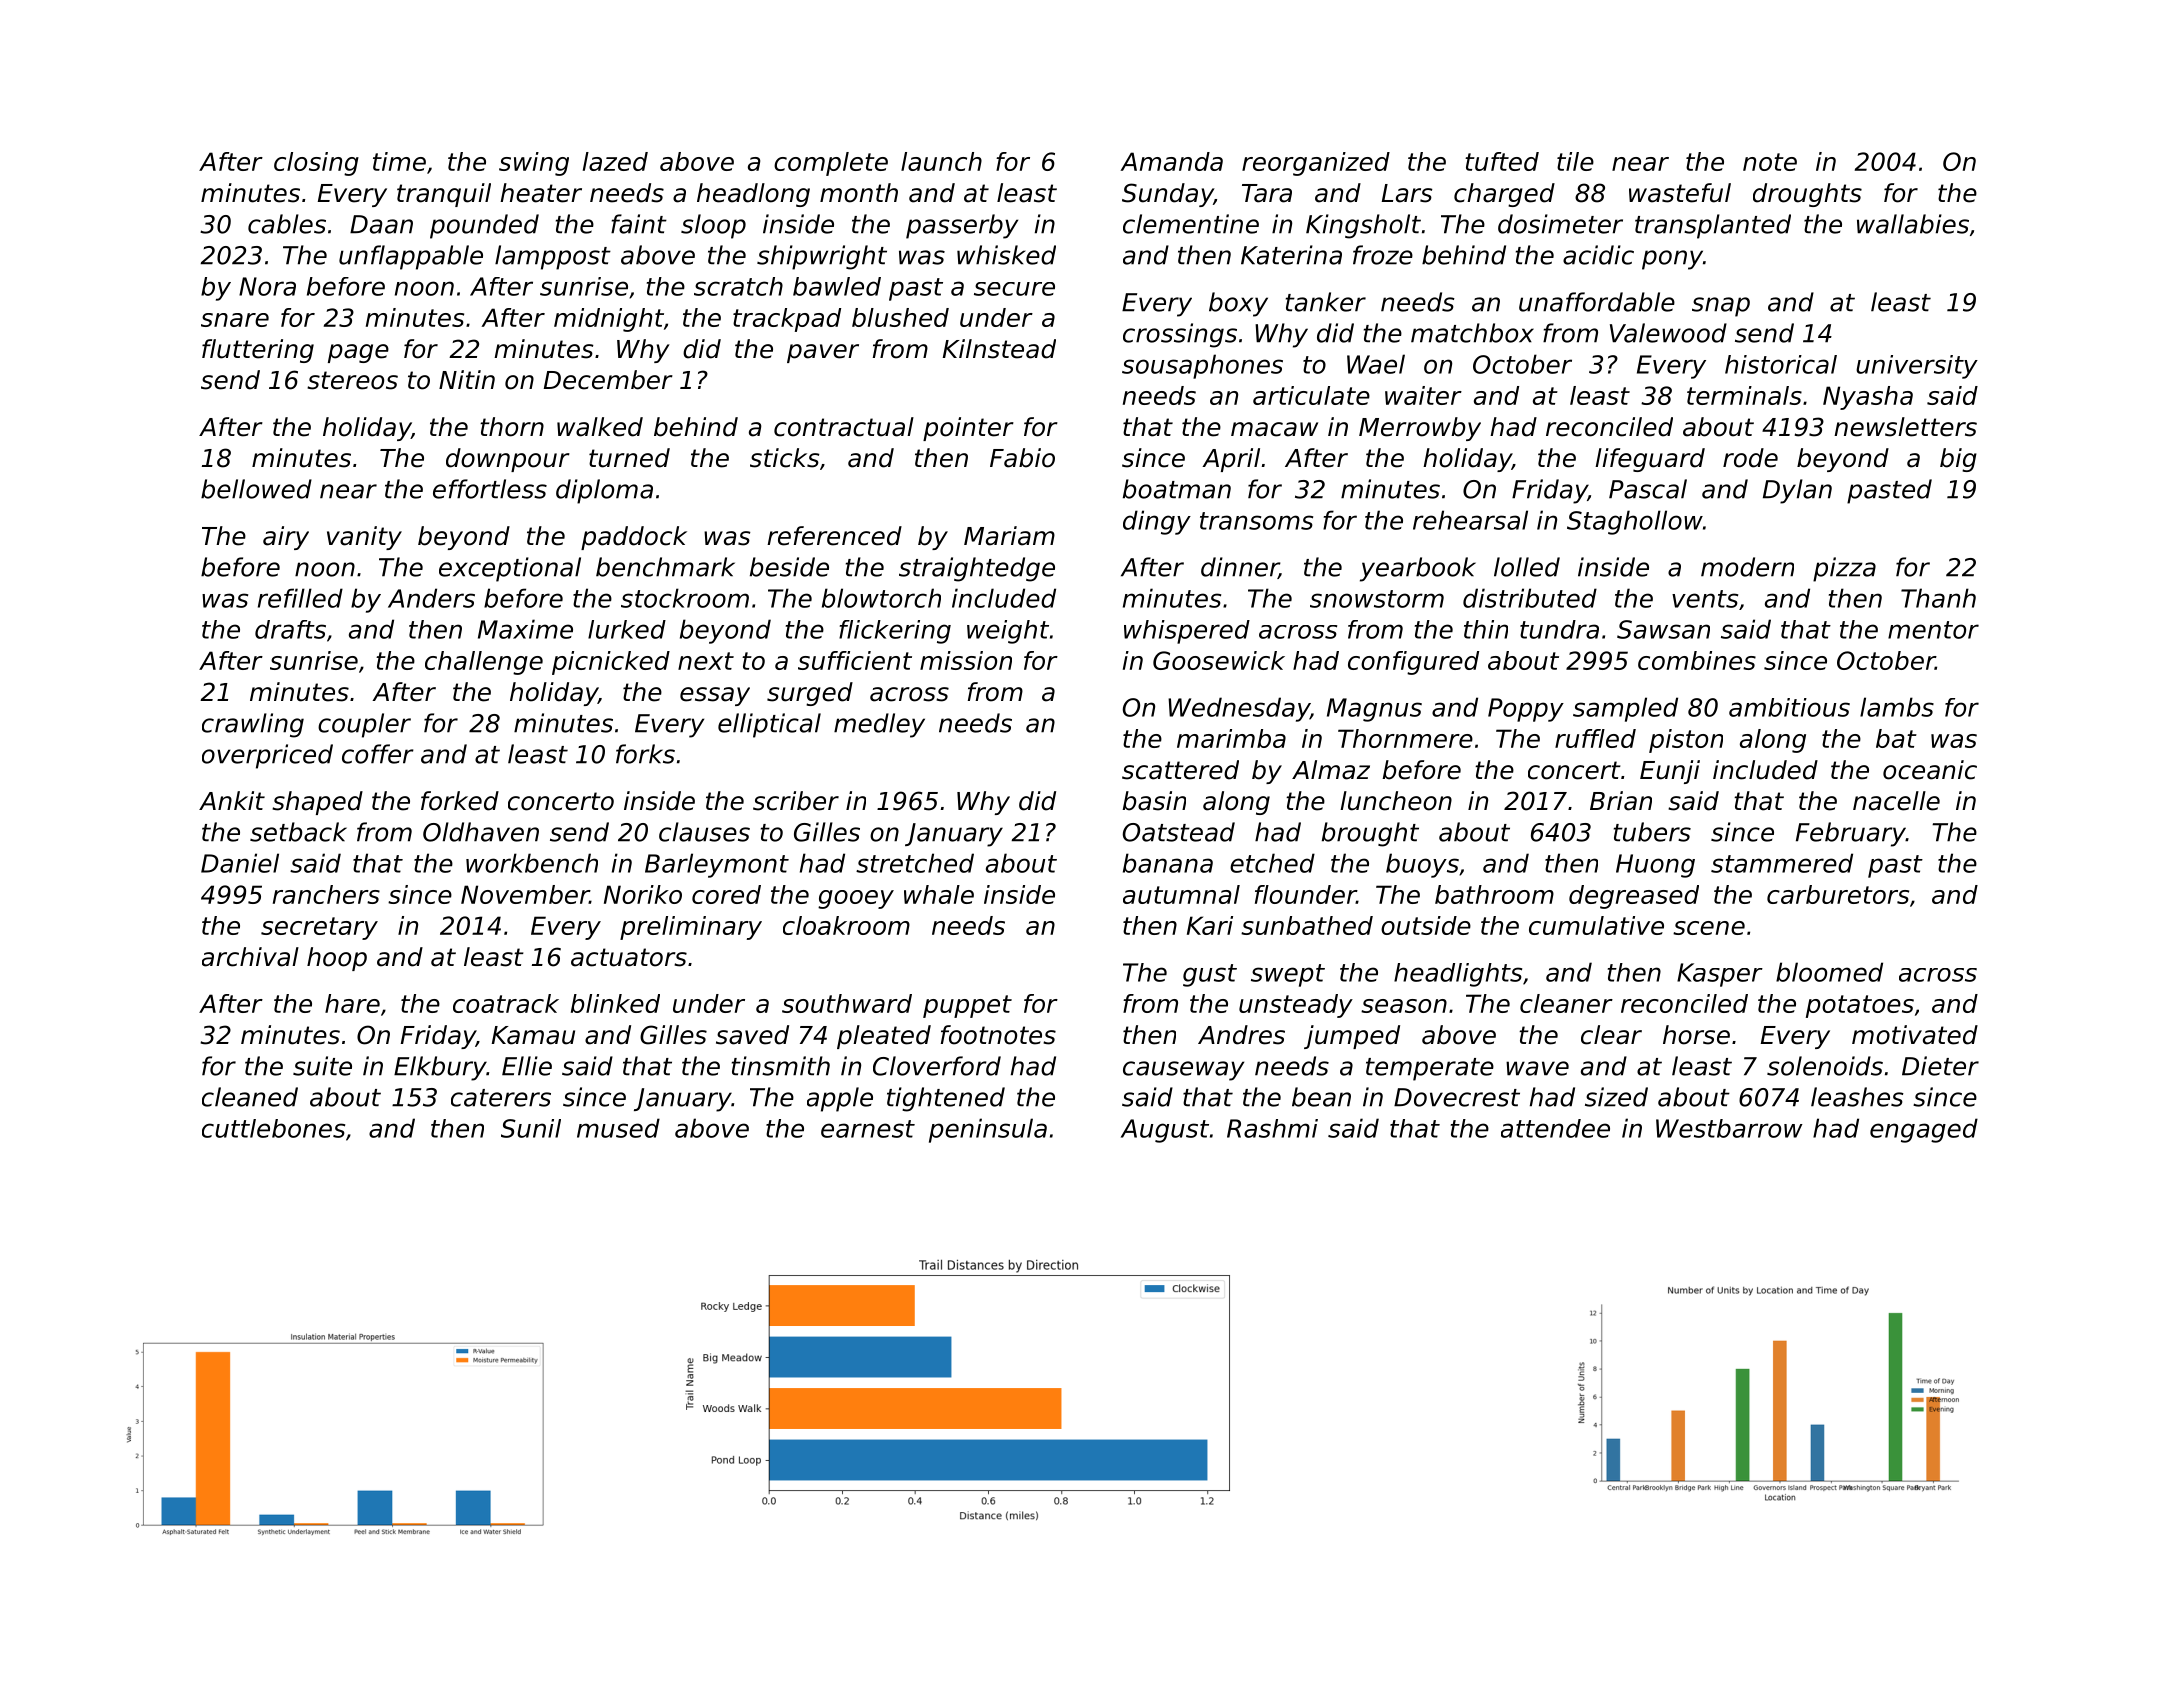  Describe the element at coordinates (1705, 599) in the document. I see `vents` at that location.
